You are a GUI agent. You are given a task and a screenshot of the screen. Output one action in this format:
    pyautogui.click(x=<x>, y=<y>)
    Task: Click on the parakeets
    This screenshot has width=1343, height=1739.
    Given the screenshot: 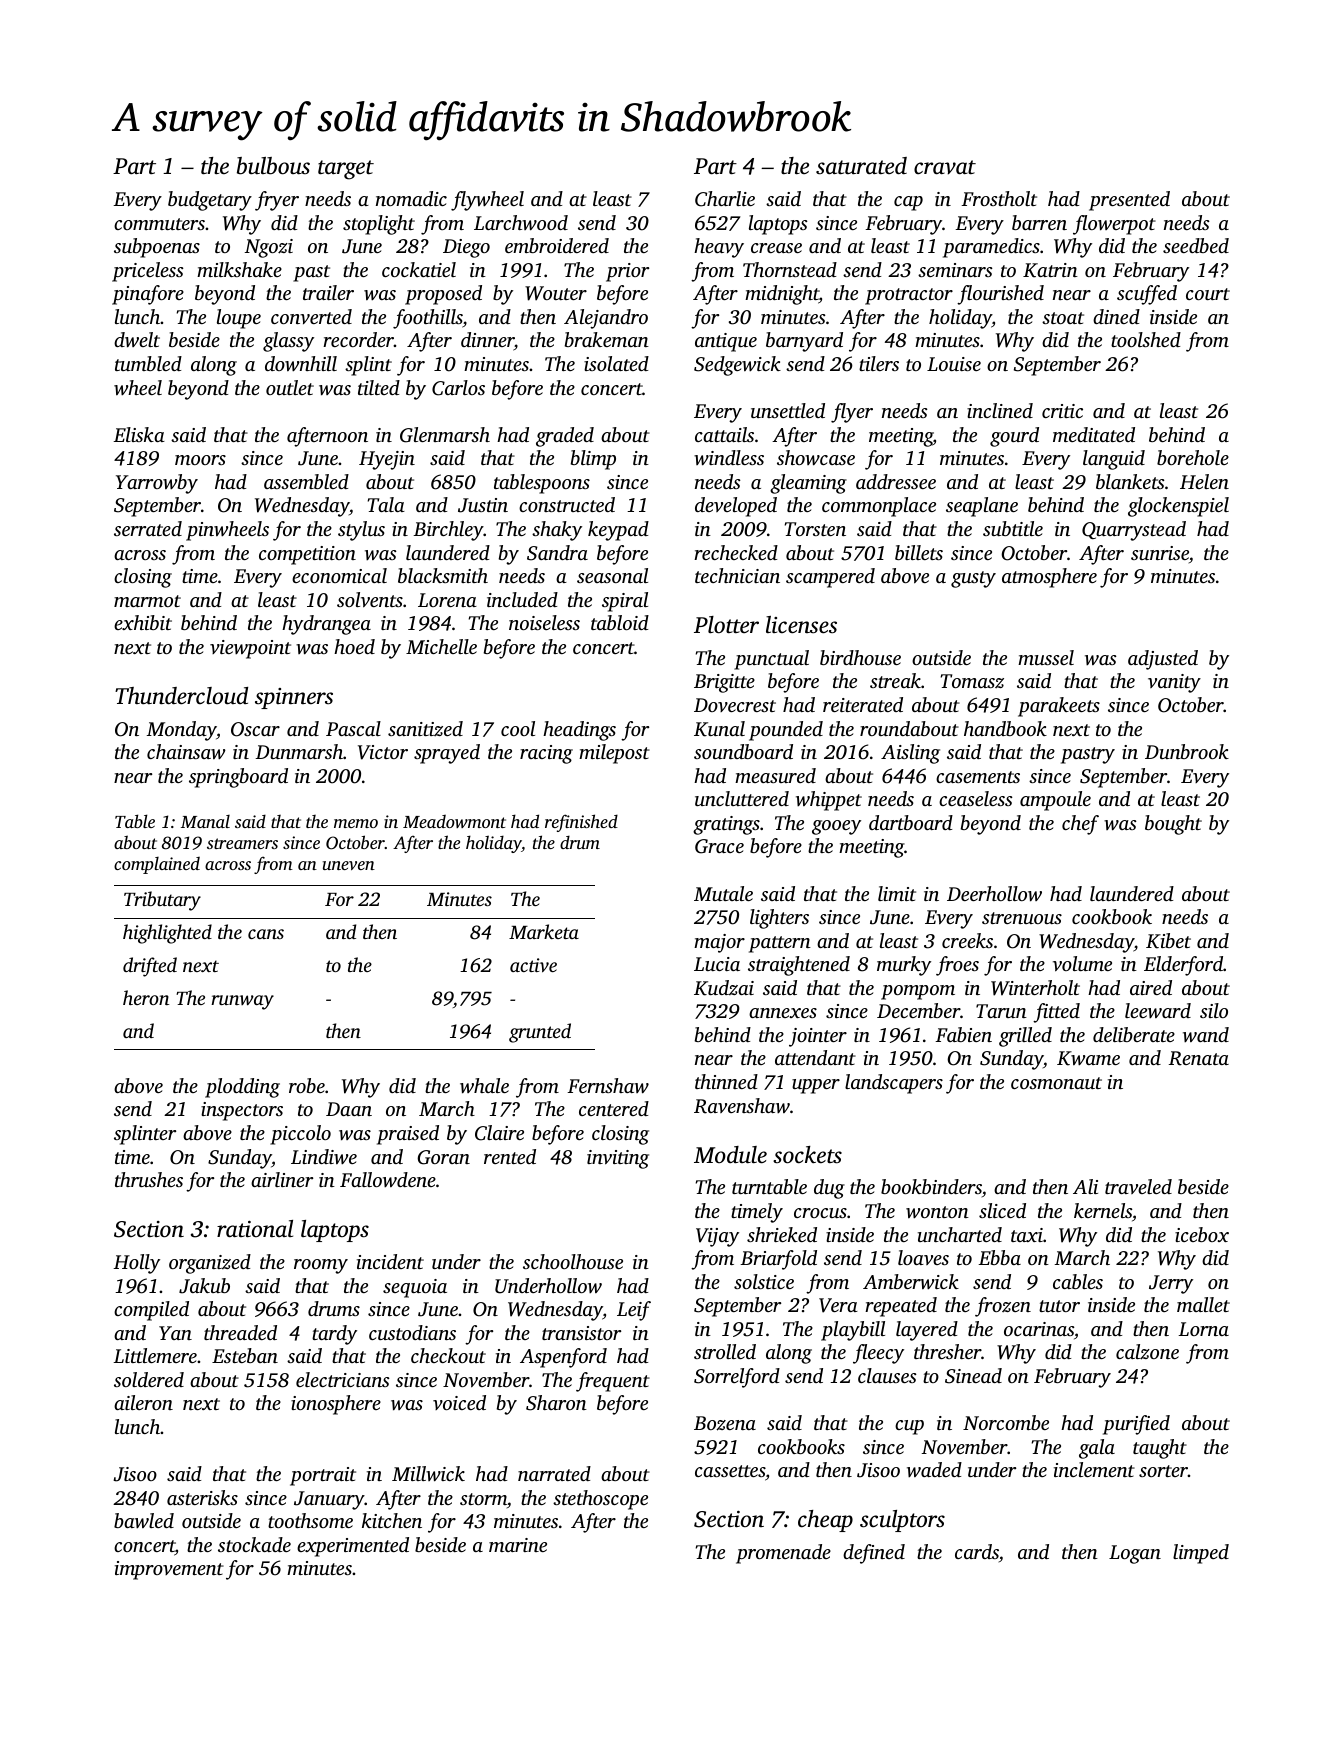 What is the action you would take?
    pyautogui.click(x=1059, y=707)
